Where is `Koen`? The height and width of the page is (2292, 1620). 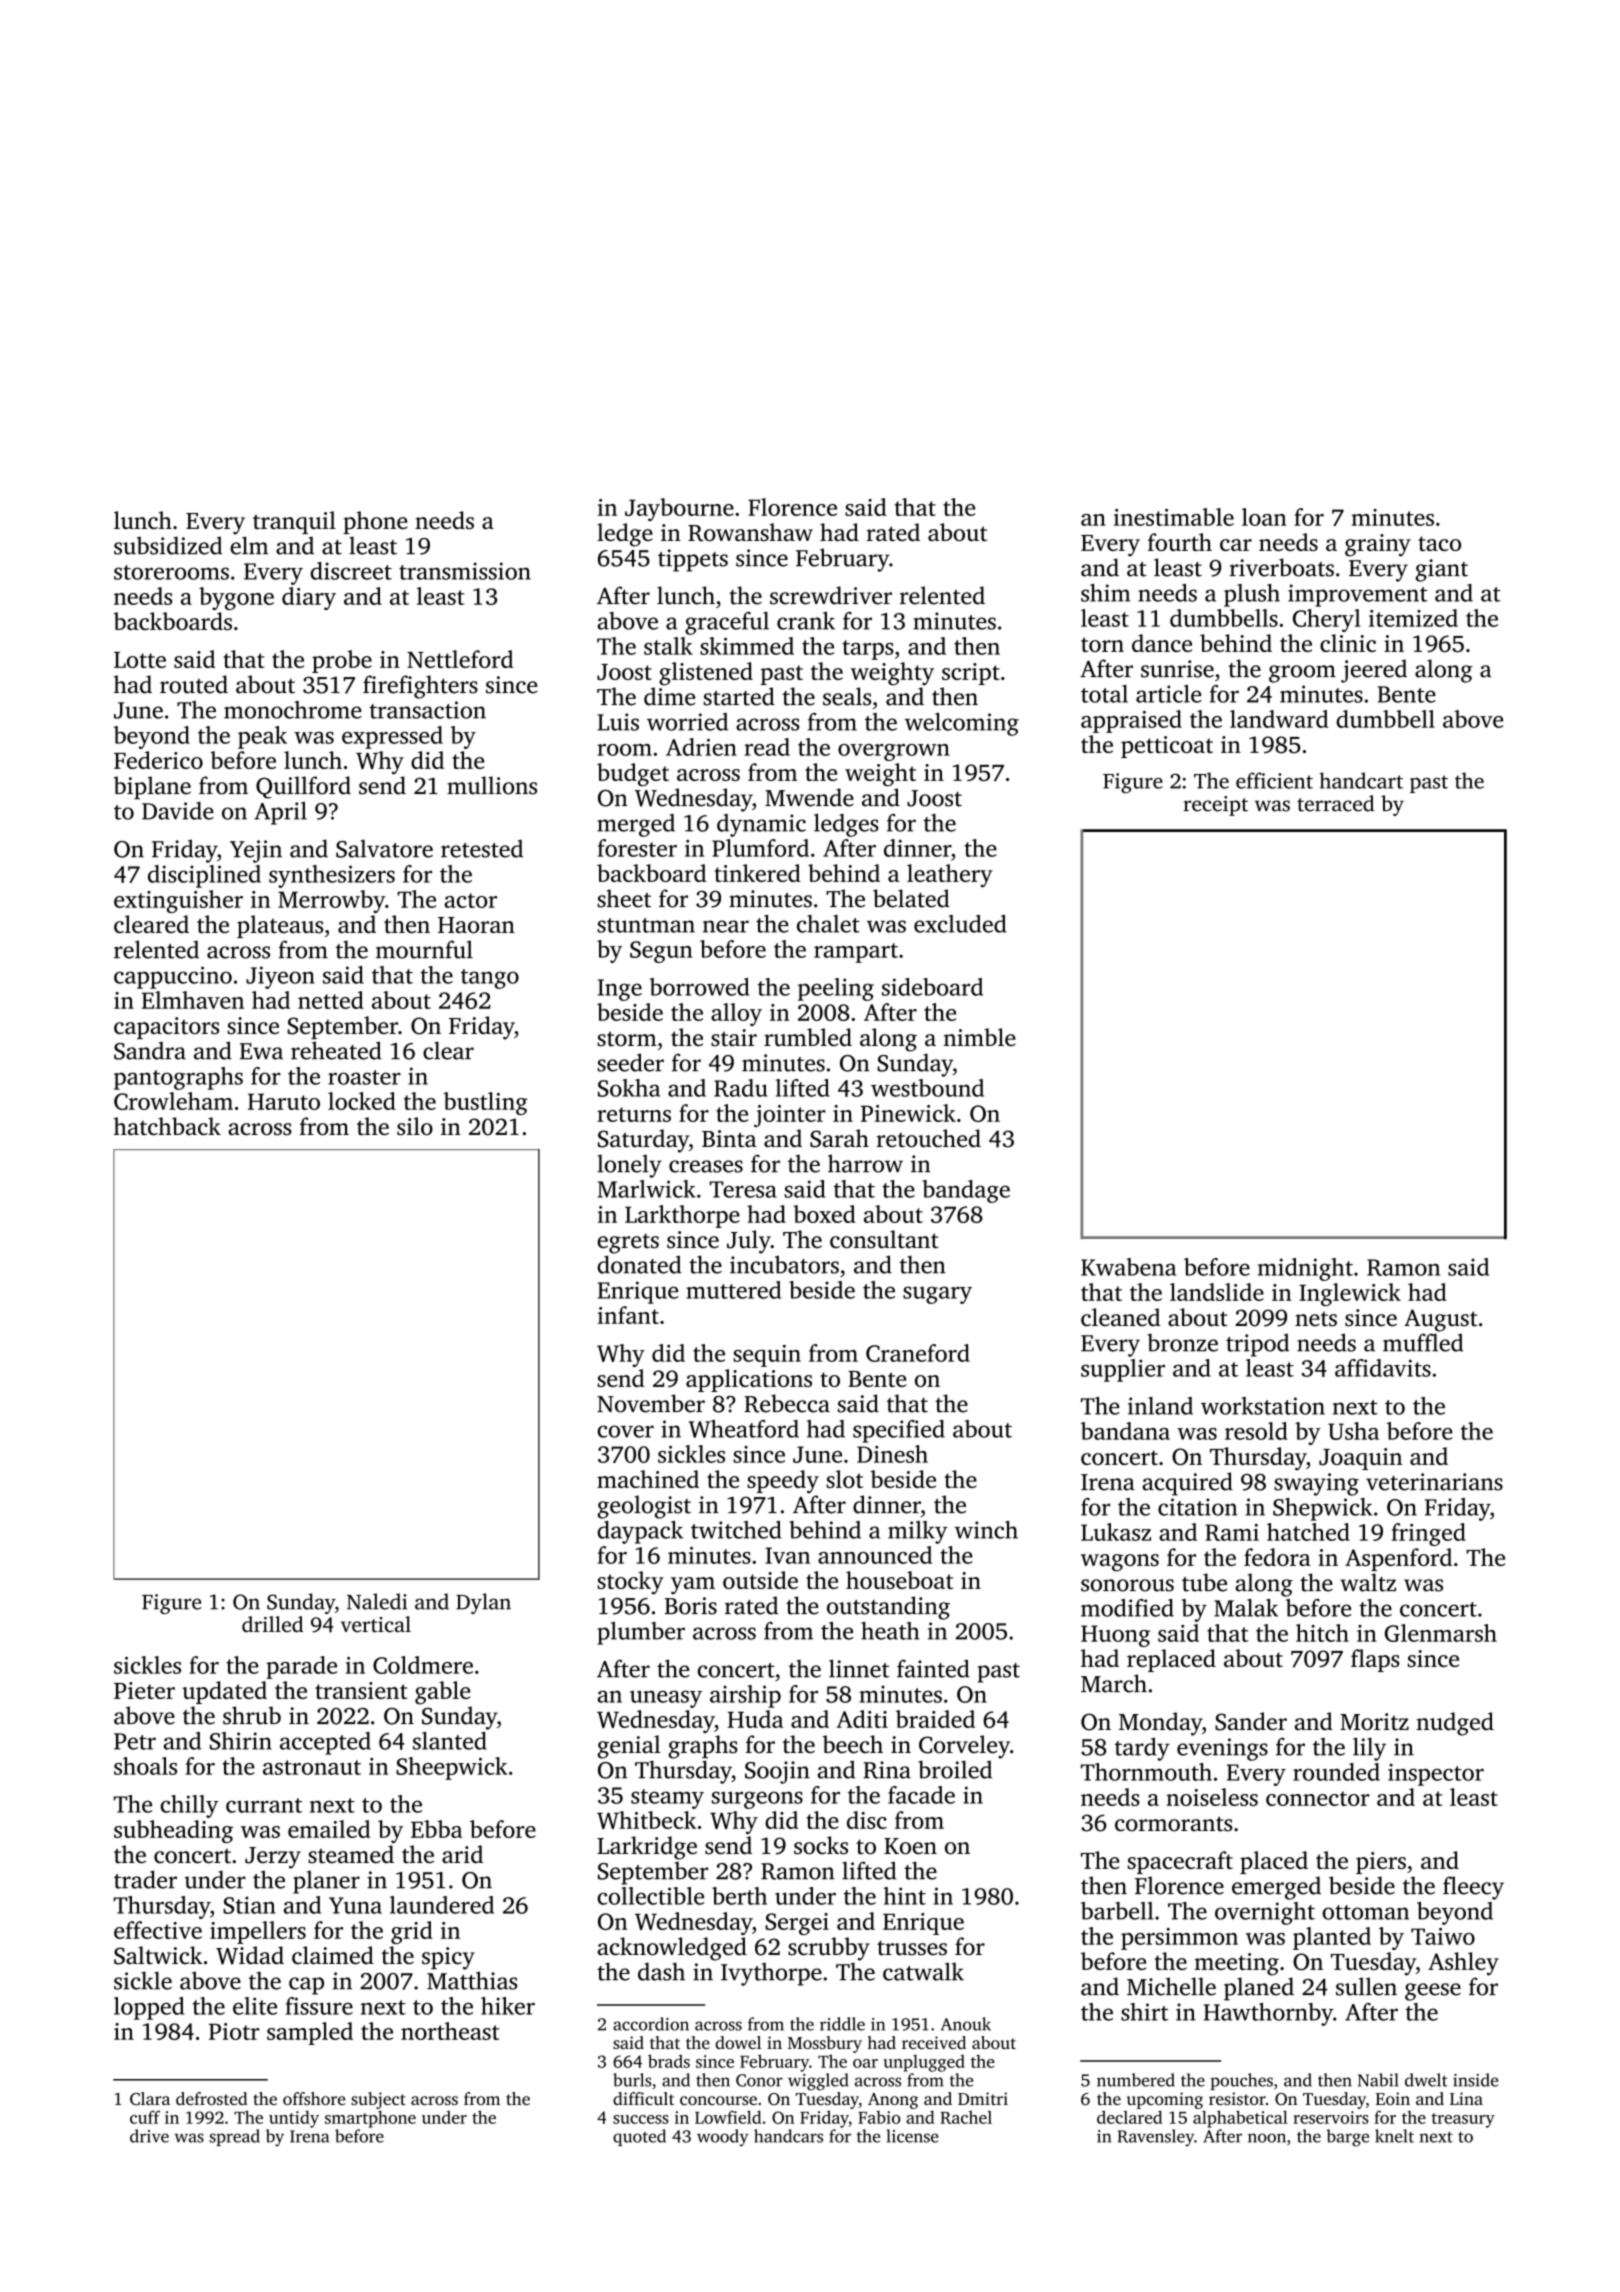 Koen is located at coordinates (910, 1846).
